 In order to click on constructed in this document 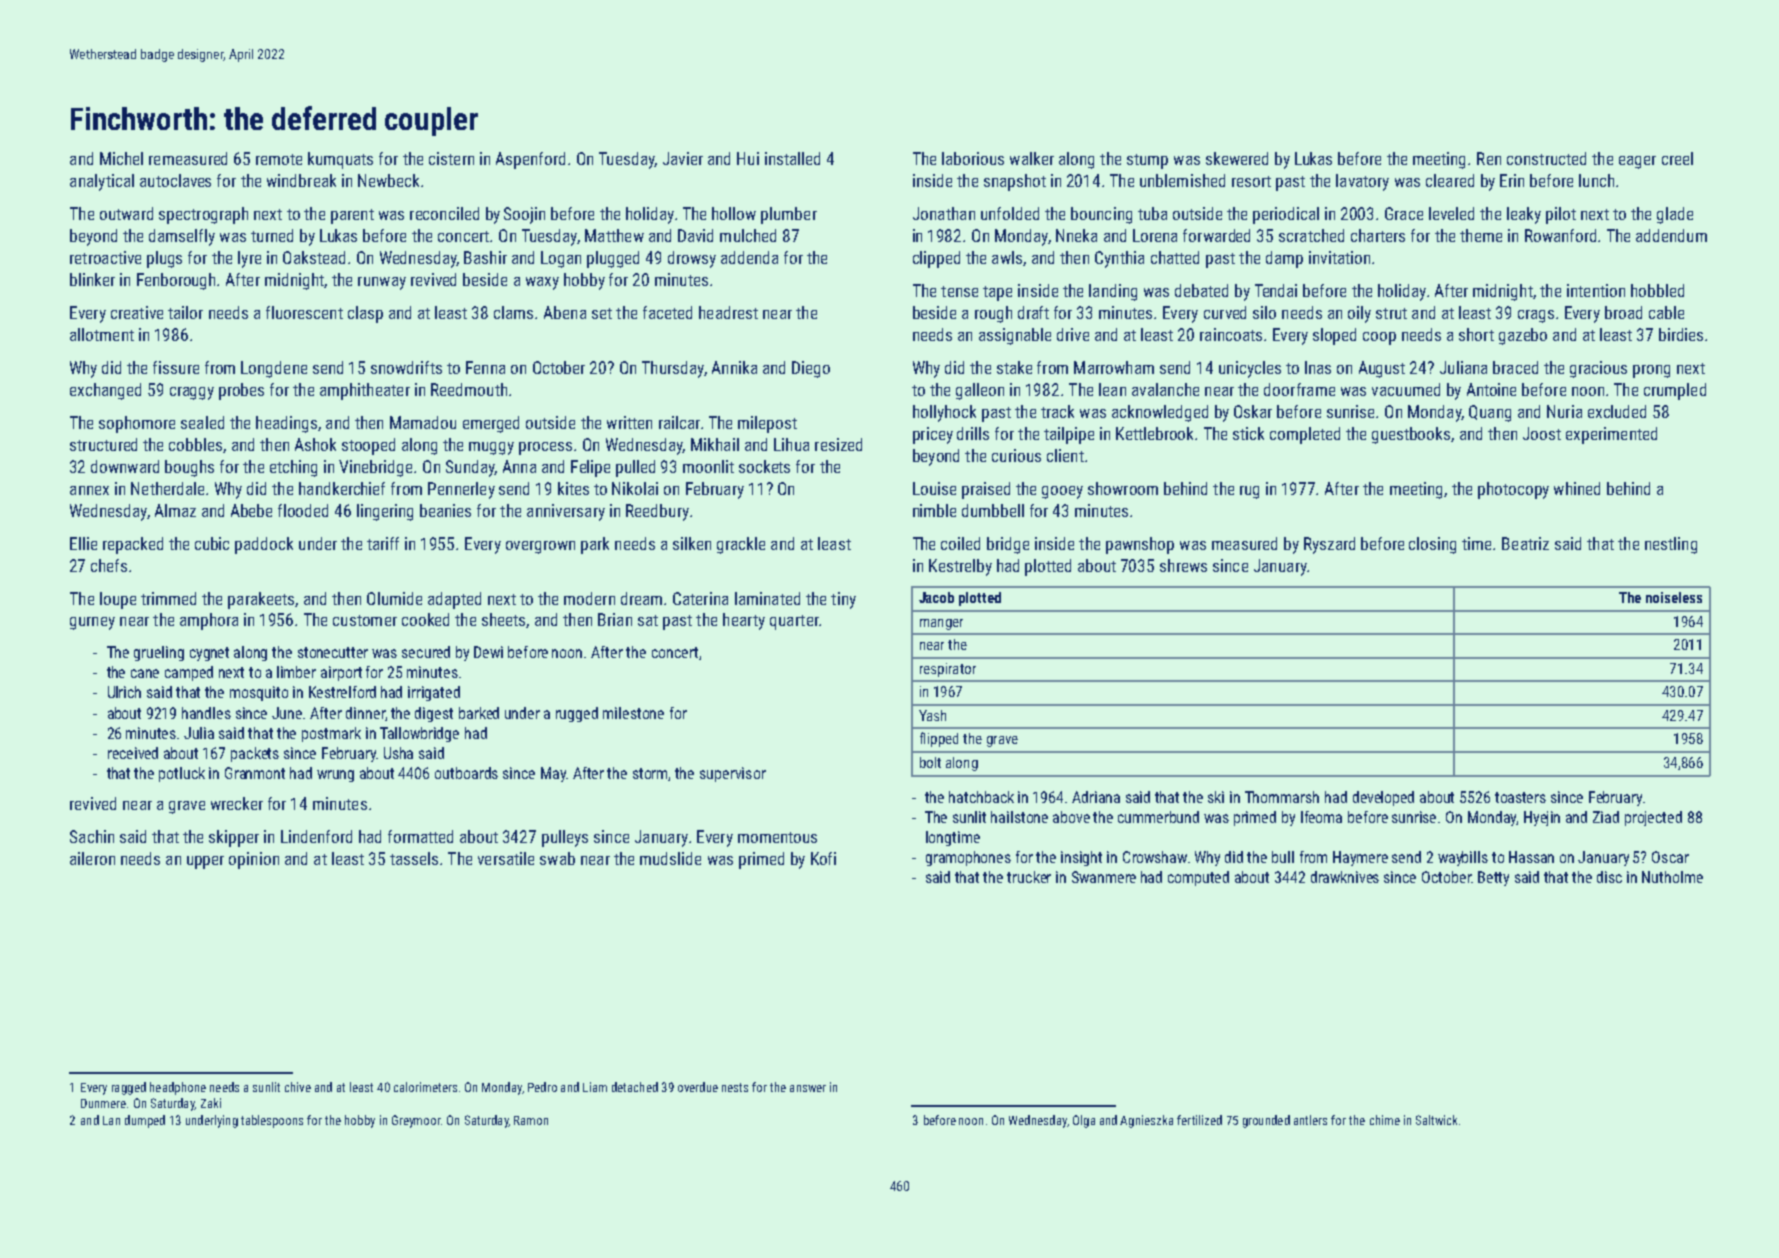, I will do `click(1546, 158)`.
